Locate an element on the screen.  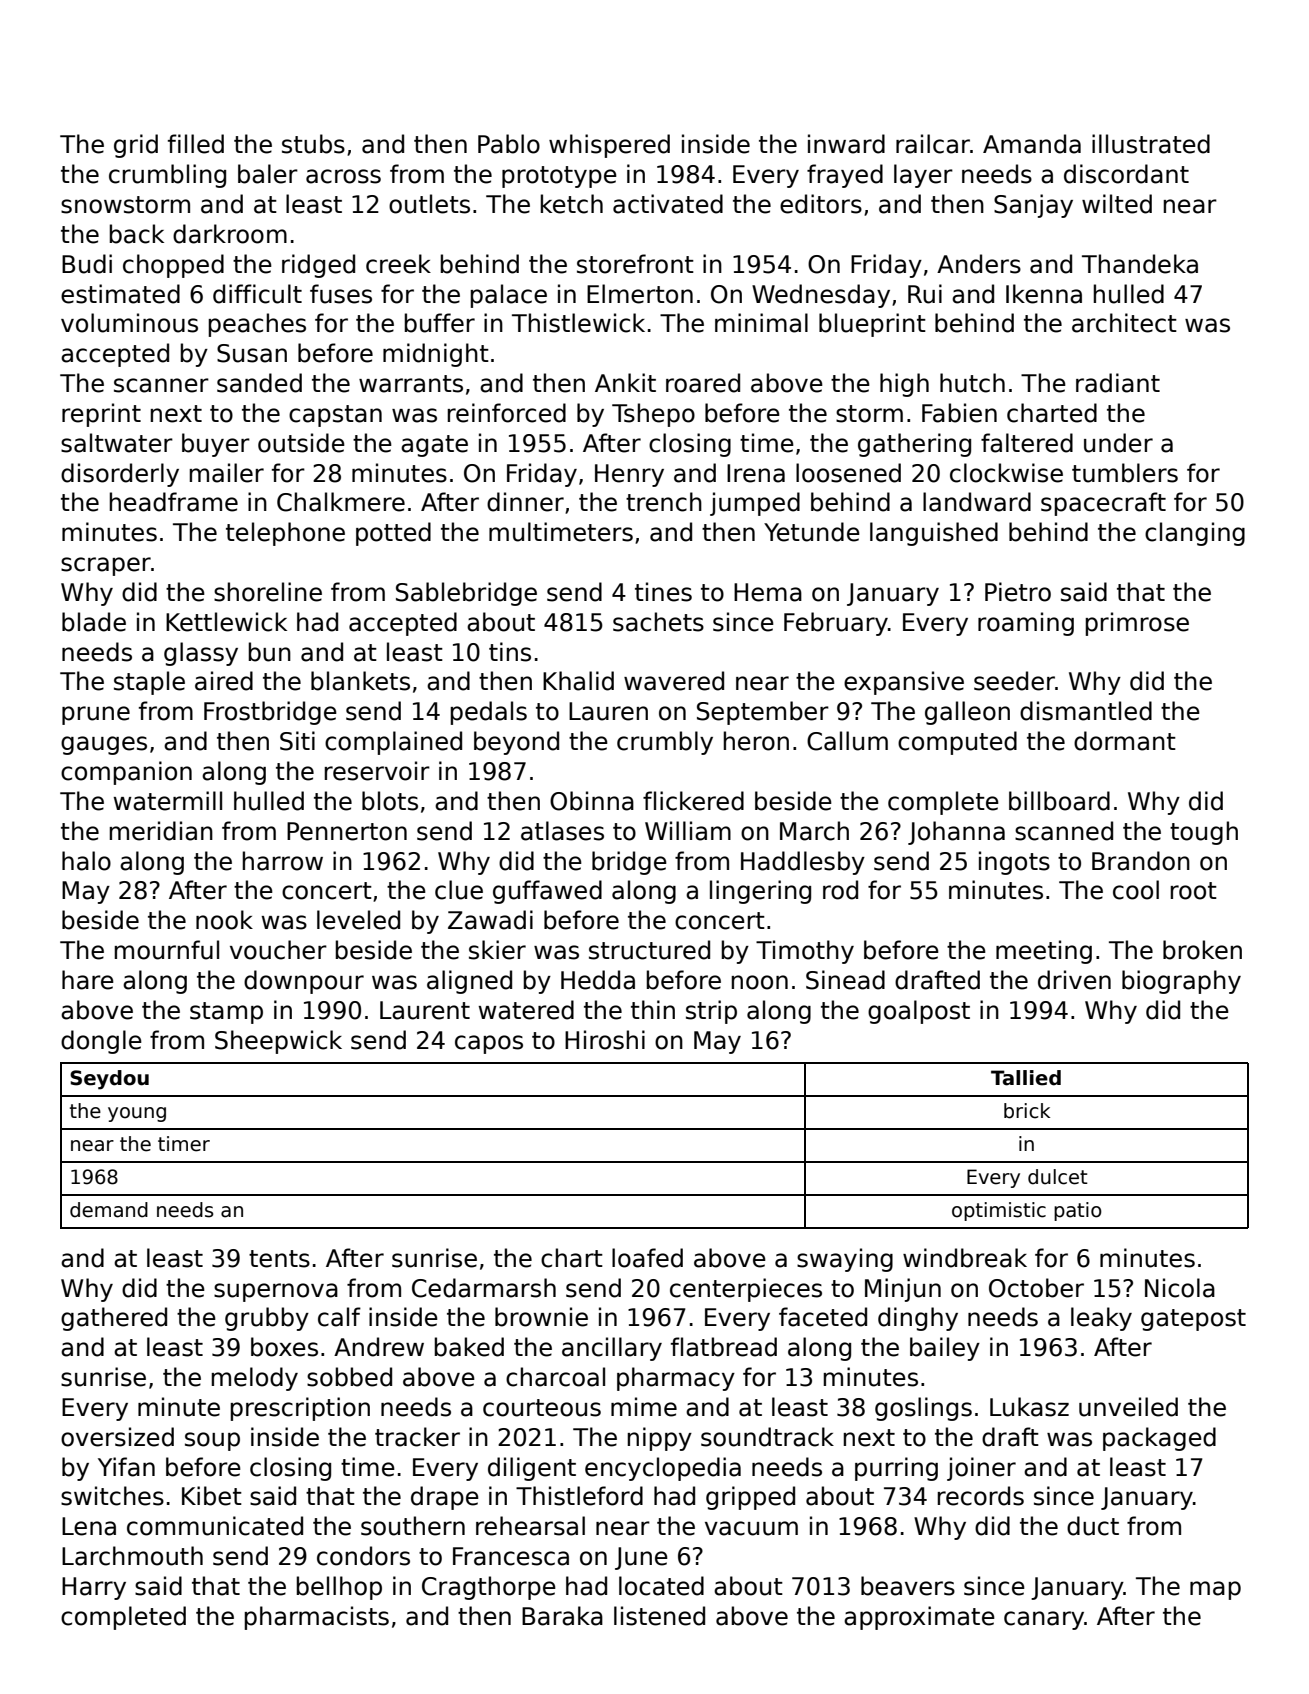
whispered is located at coordinates (609, 146).
